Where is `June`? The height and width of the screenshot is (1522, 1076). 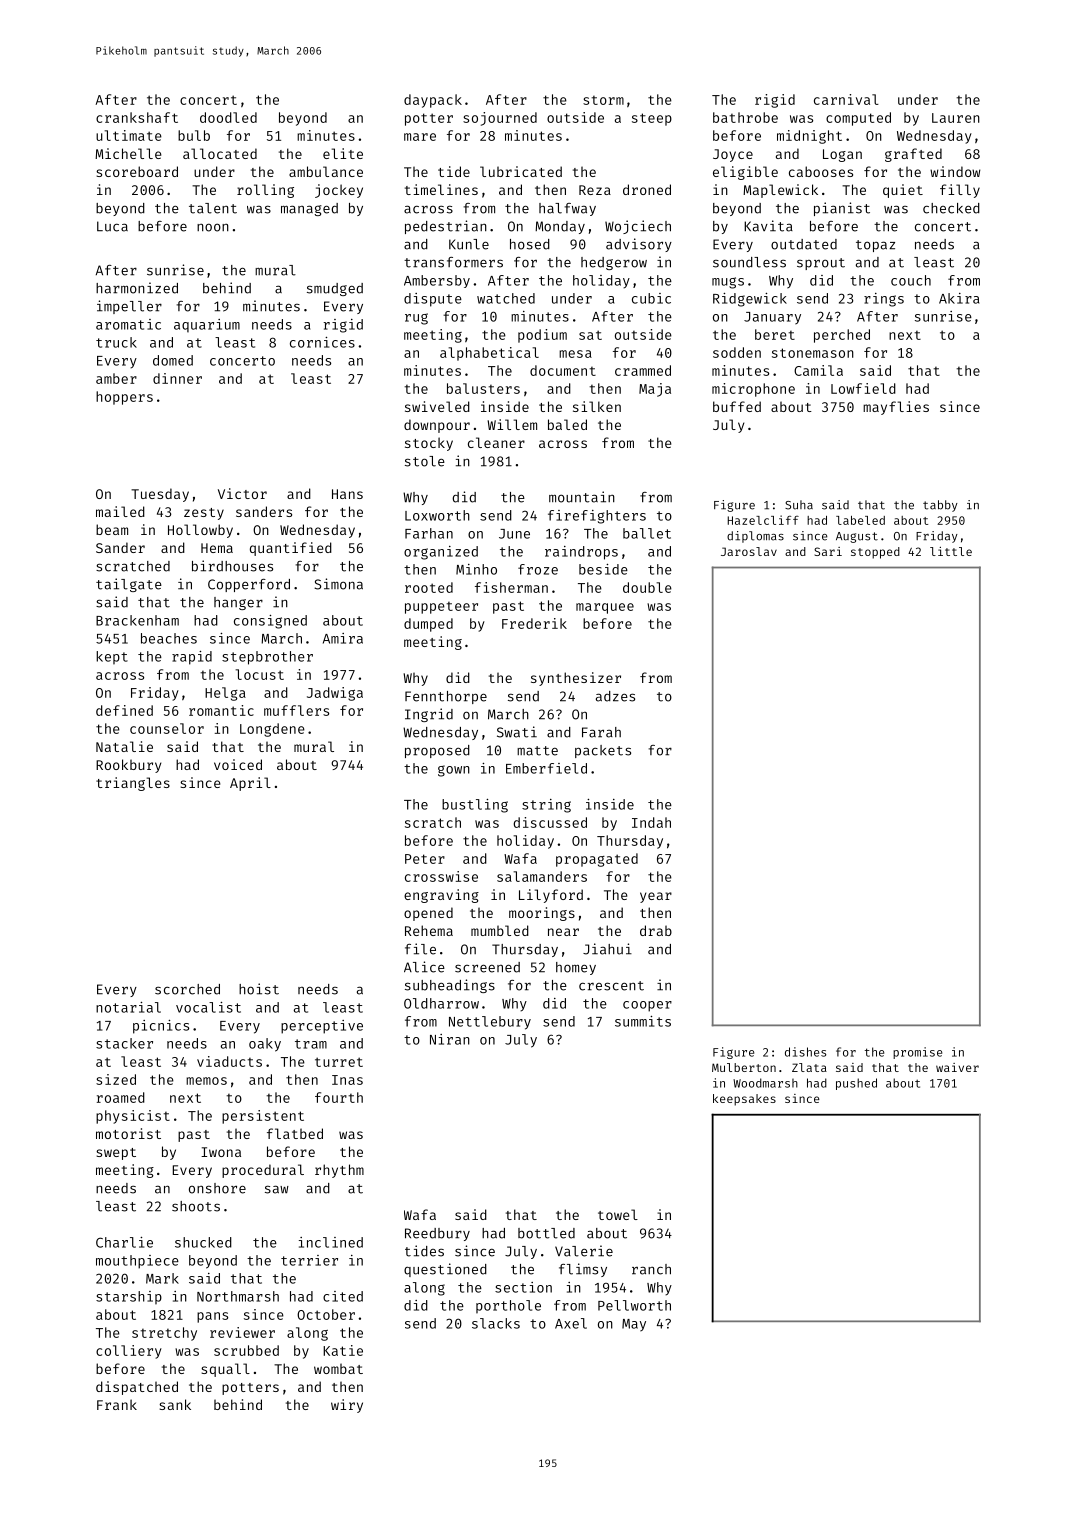
June is located at coordinates (514, 534).
